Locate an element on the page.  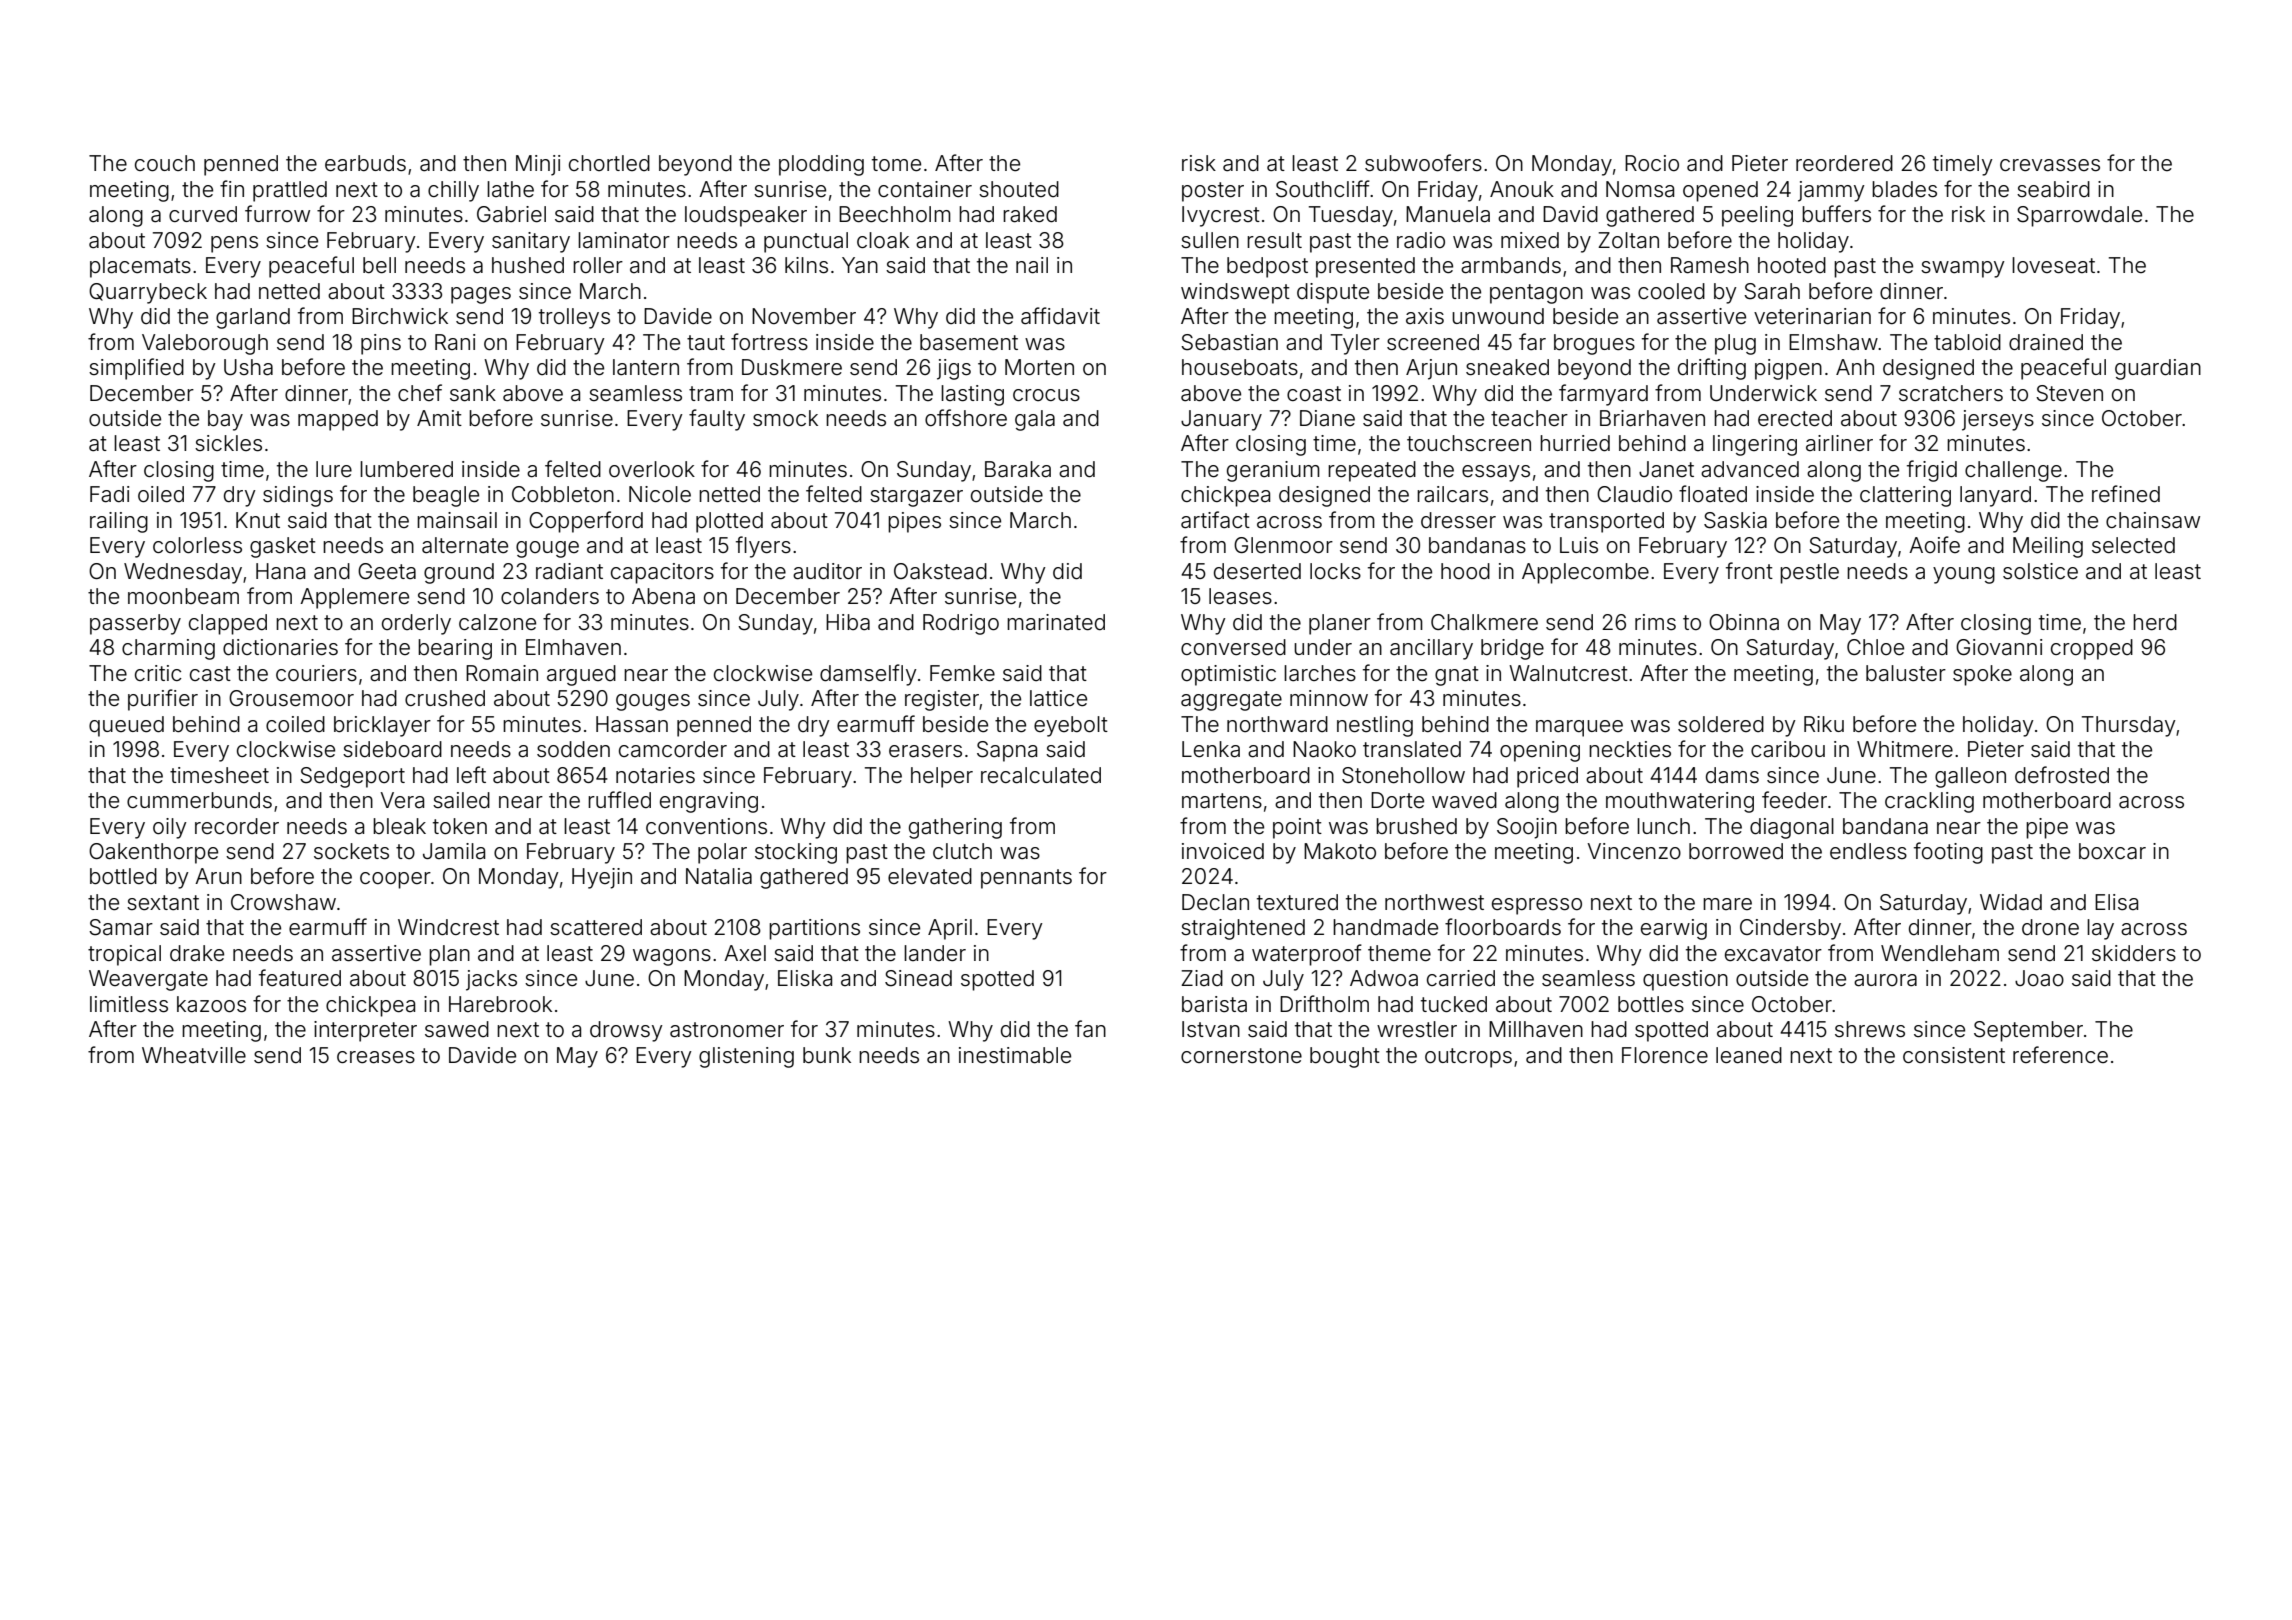
clattering is located at coordinates (1905, 496).
